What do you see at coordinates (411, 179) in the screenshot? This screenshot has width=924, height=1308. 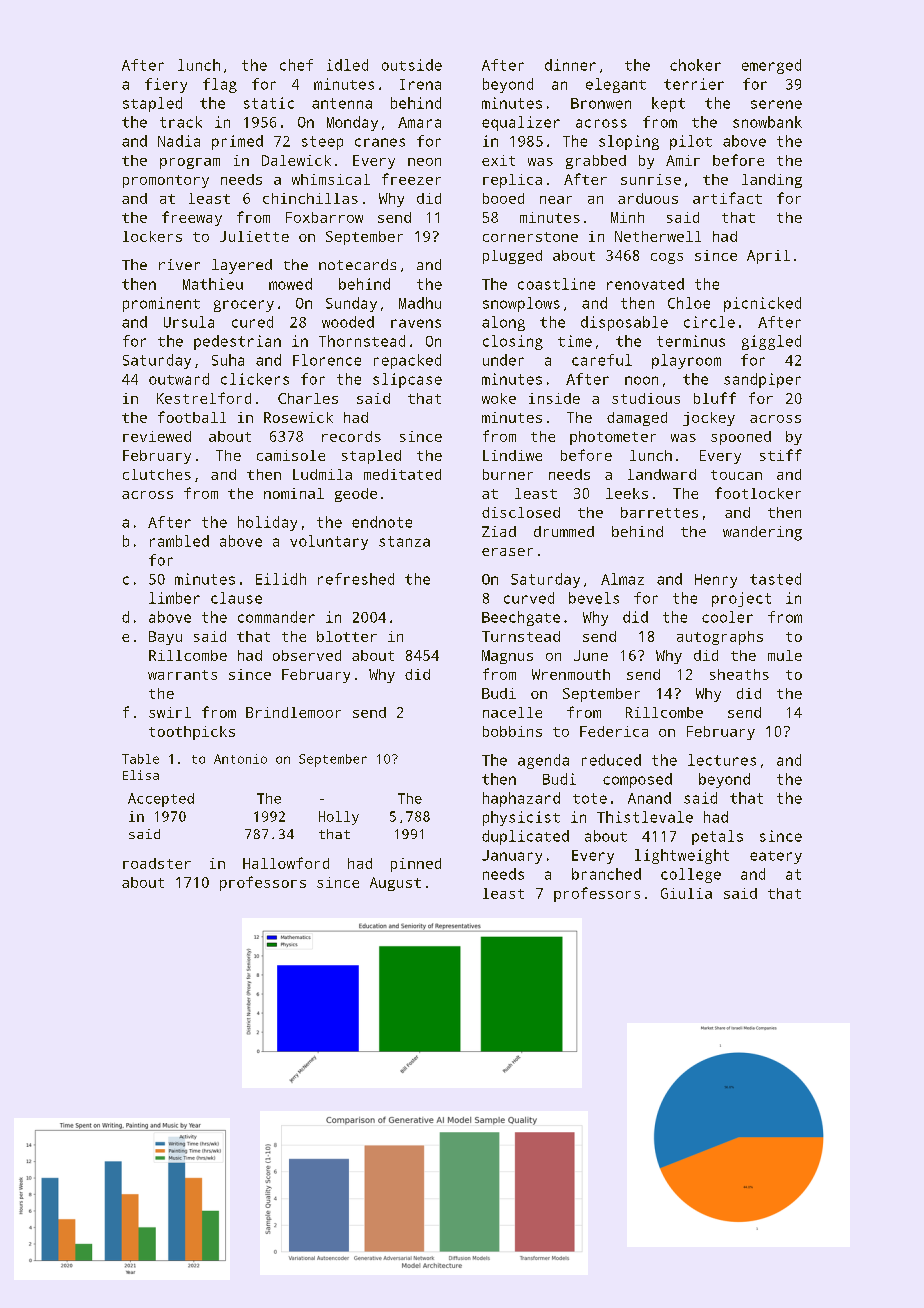 I see `freezer` at bounding box center [411, 179].
